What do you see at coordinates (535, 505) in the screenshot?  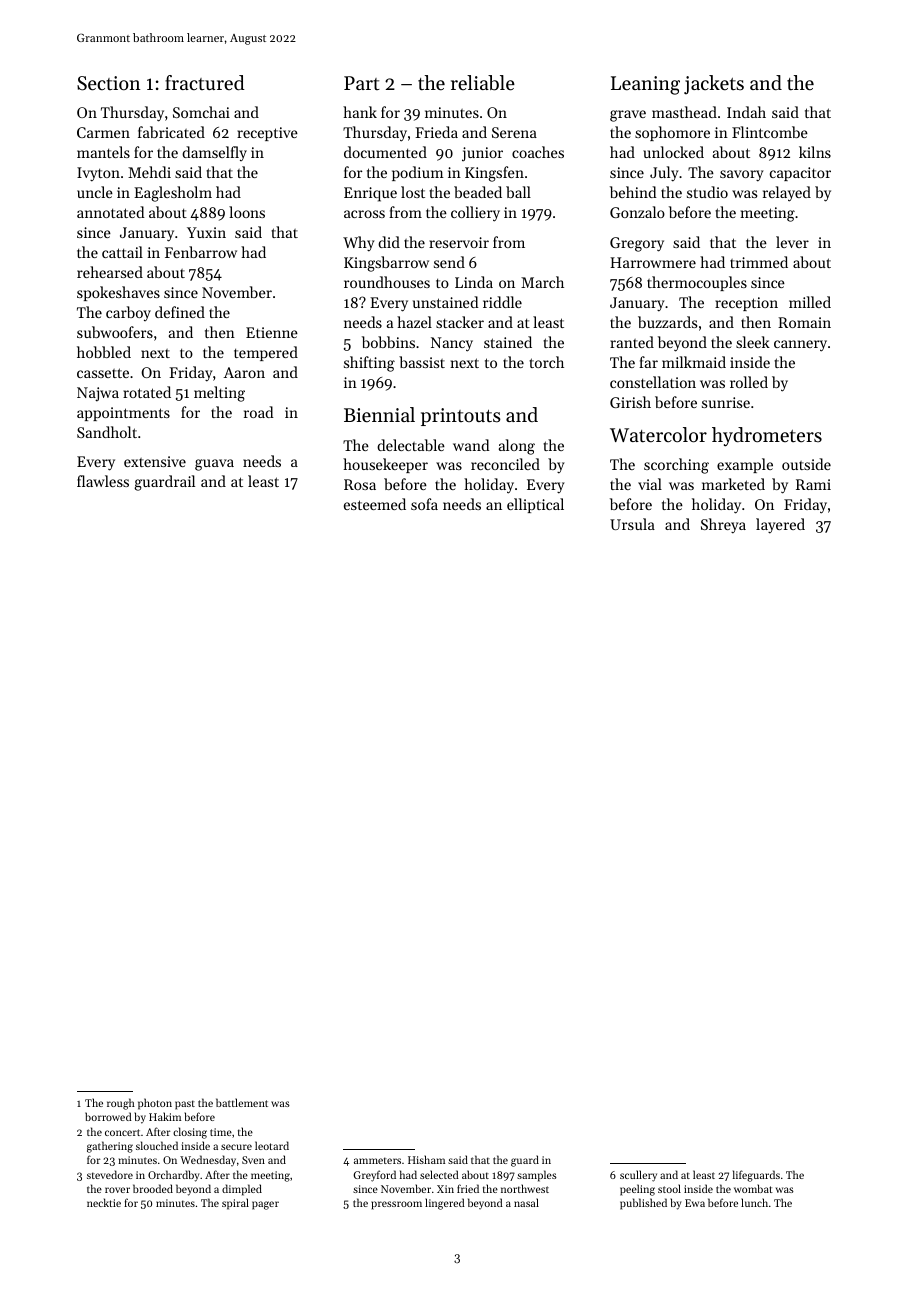 I see `elliptical` at bounding box center [535, 505].
